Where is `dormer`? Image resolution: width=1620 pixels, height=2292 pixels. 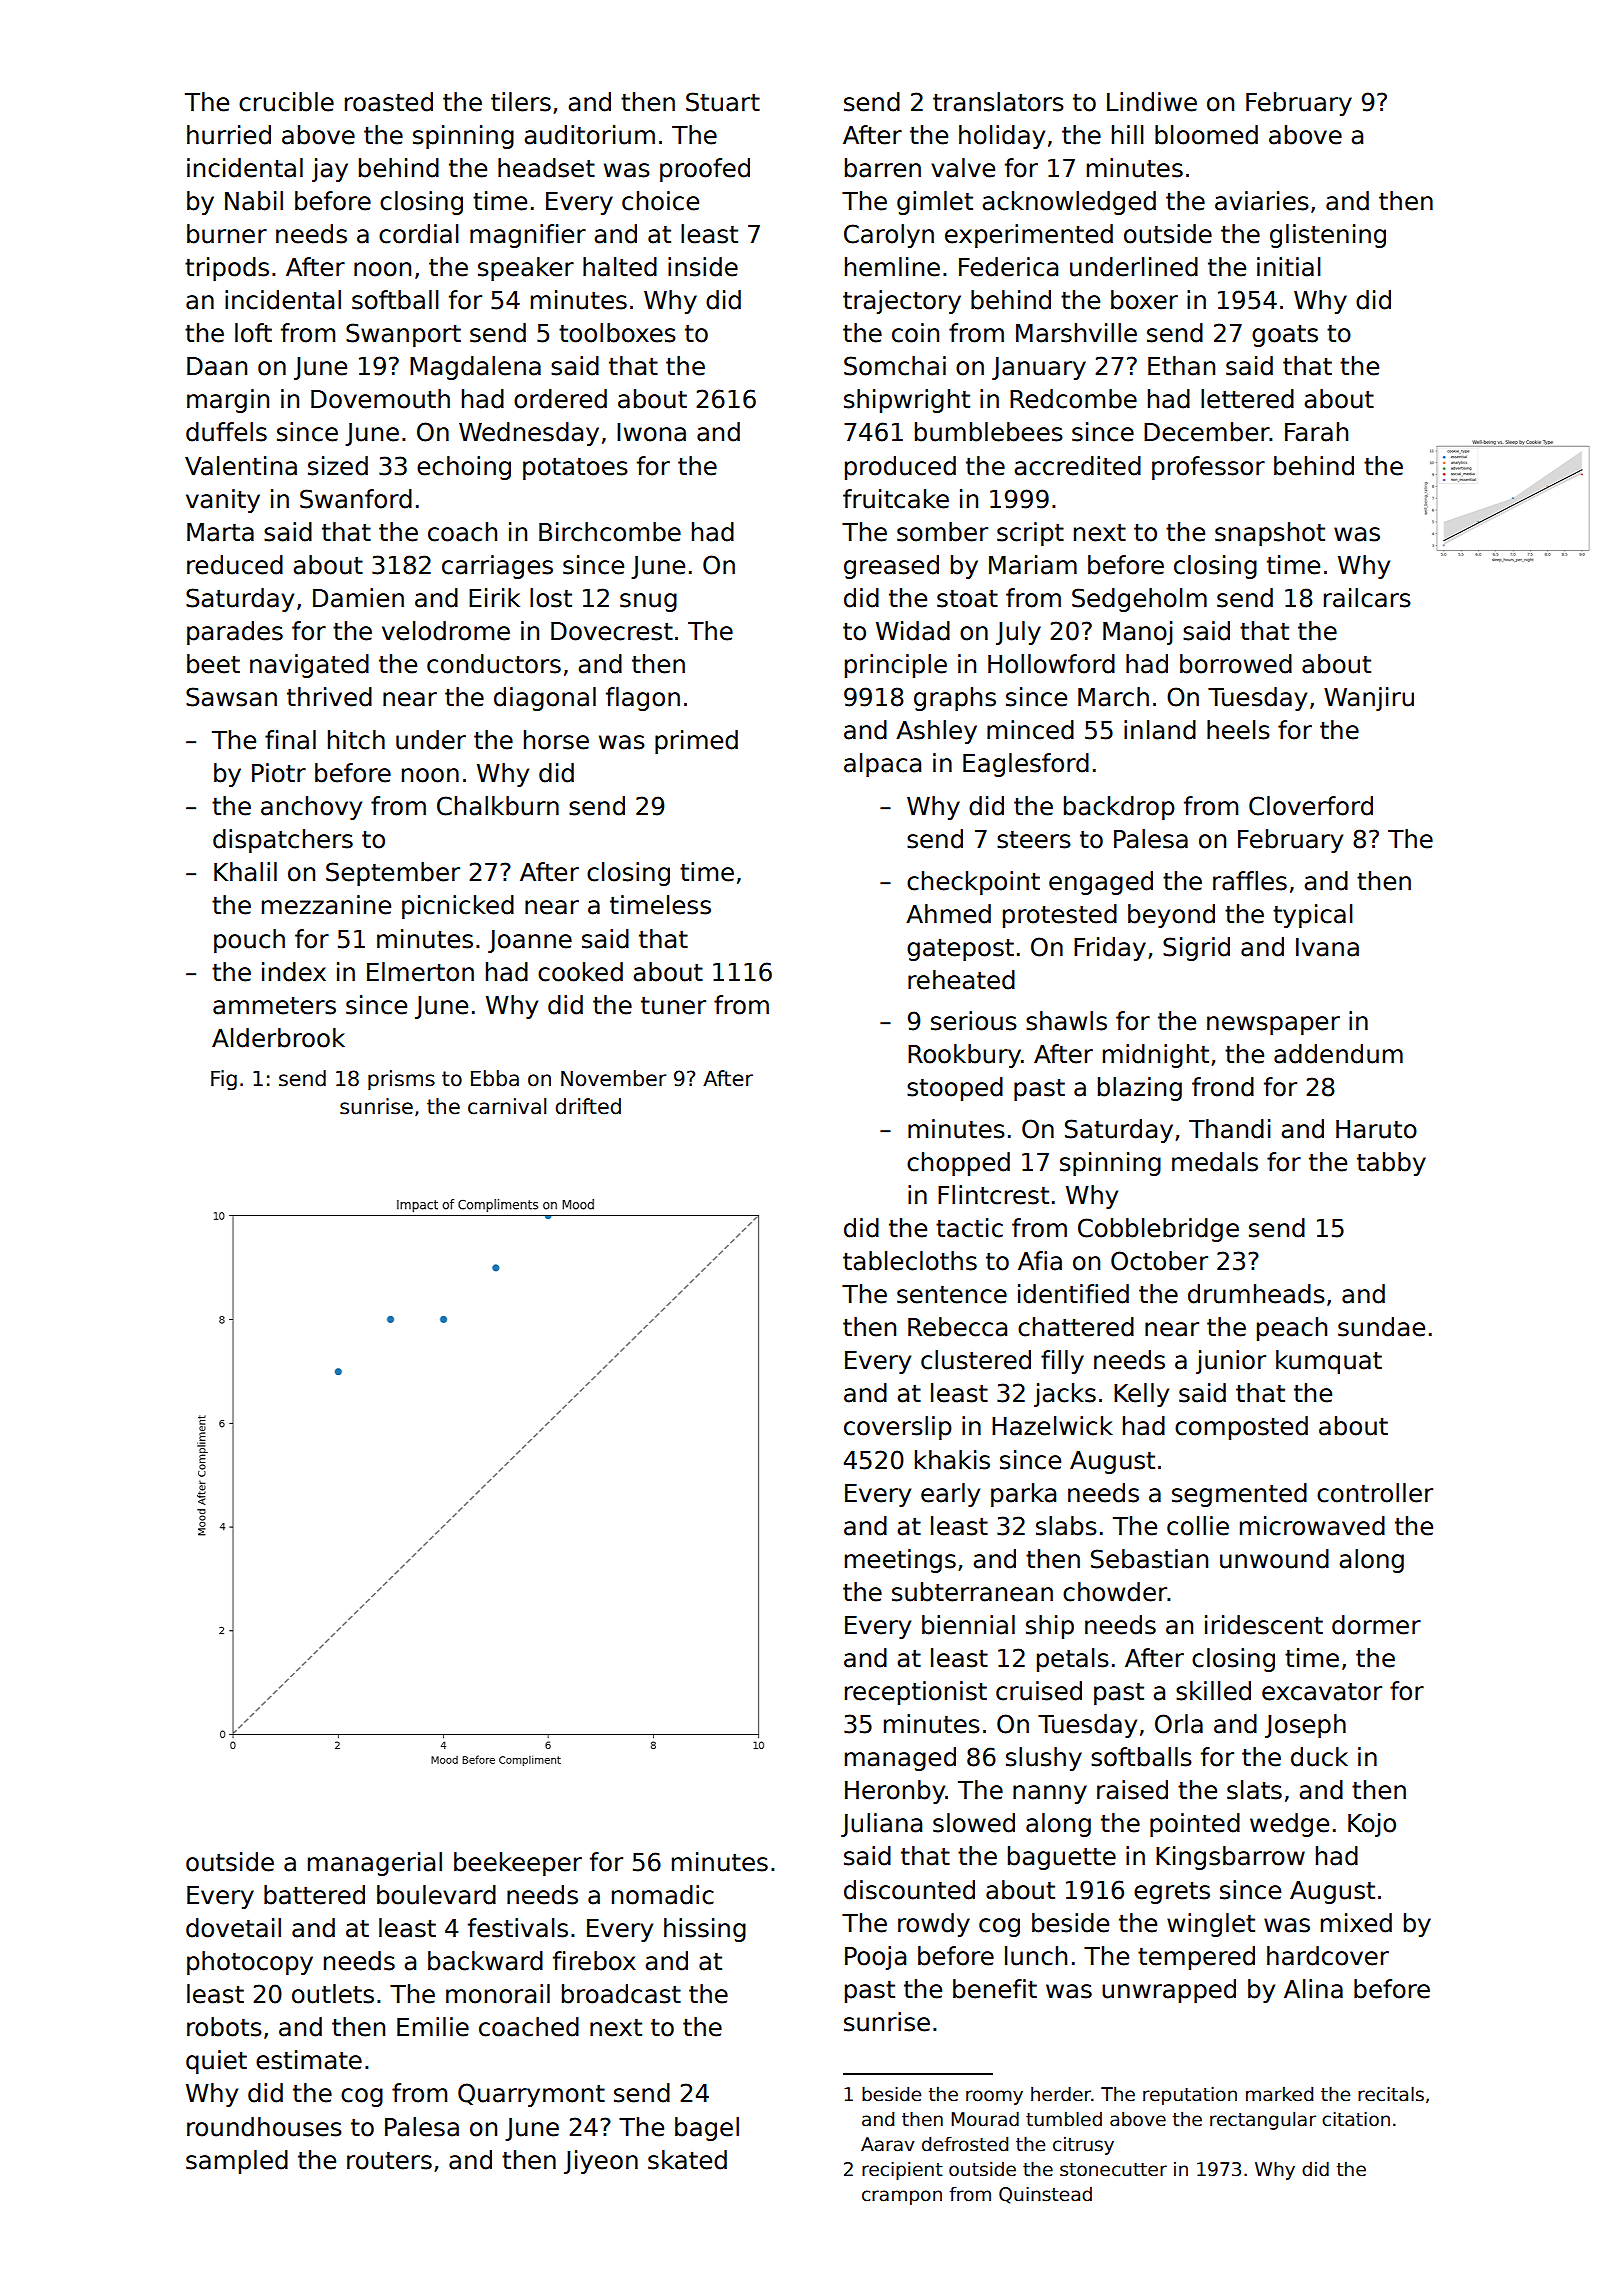
dormer is located at coordinates (1376, 1625).
